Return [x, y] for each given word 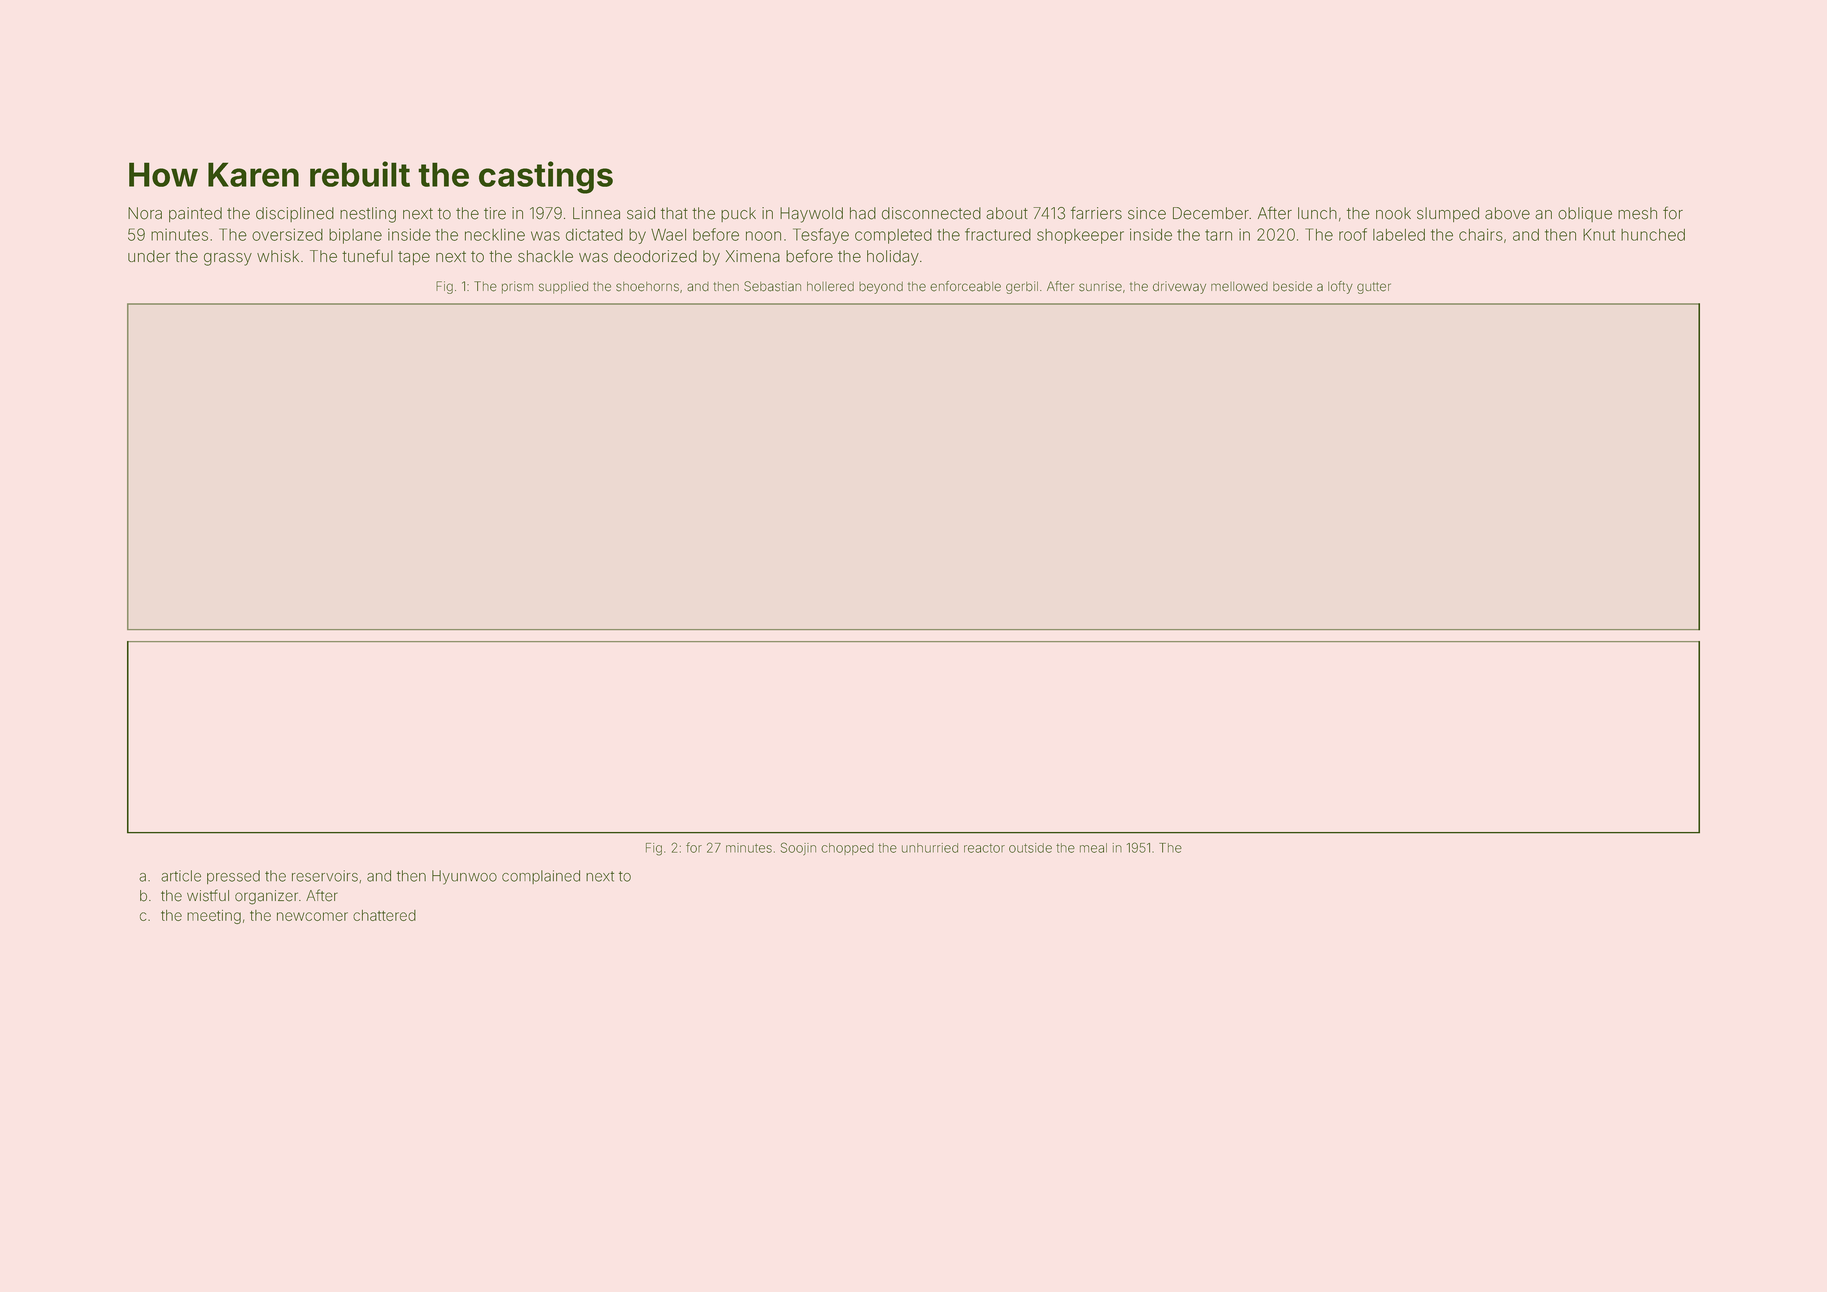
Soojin [798, 848]
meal [1093, 848]
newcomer [312, 916]
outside [1030, 848]
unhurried [930, 848]
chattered [384, 915]
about [1007, 213]
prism [517, 287]
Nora [145, 213]
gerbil [1022, 287]
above [1507, 213]
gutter [1374, 288]
